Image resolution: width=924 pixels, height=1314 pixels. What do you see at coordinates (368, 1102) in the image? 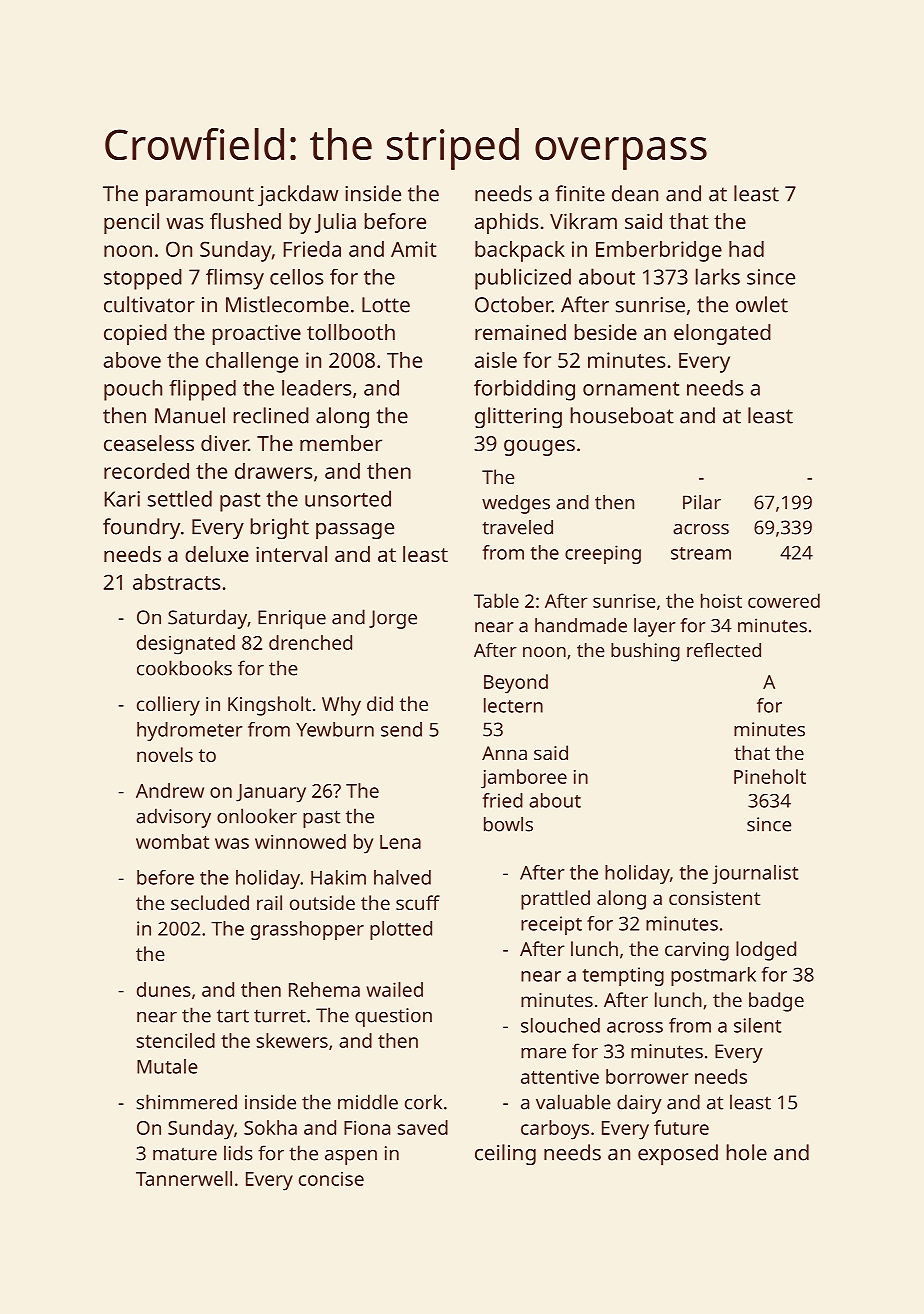
I see `middle` at bounding box center [368, 1102].
